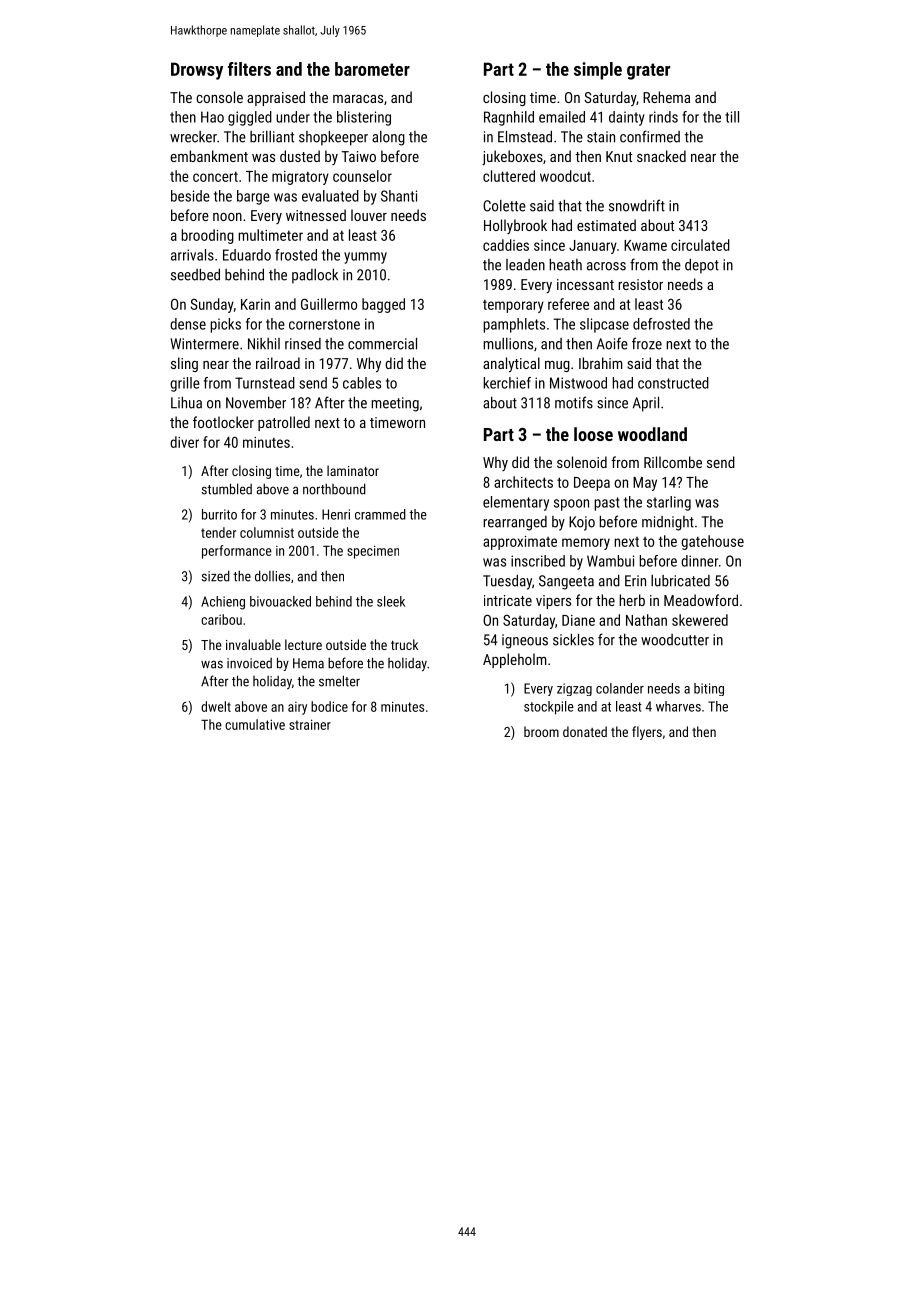 The height and width of the screenshot is (1299, 916). Describe the element at coordinates (593, 434) in the screenshot. I see `loose` at that location.
